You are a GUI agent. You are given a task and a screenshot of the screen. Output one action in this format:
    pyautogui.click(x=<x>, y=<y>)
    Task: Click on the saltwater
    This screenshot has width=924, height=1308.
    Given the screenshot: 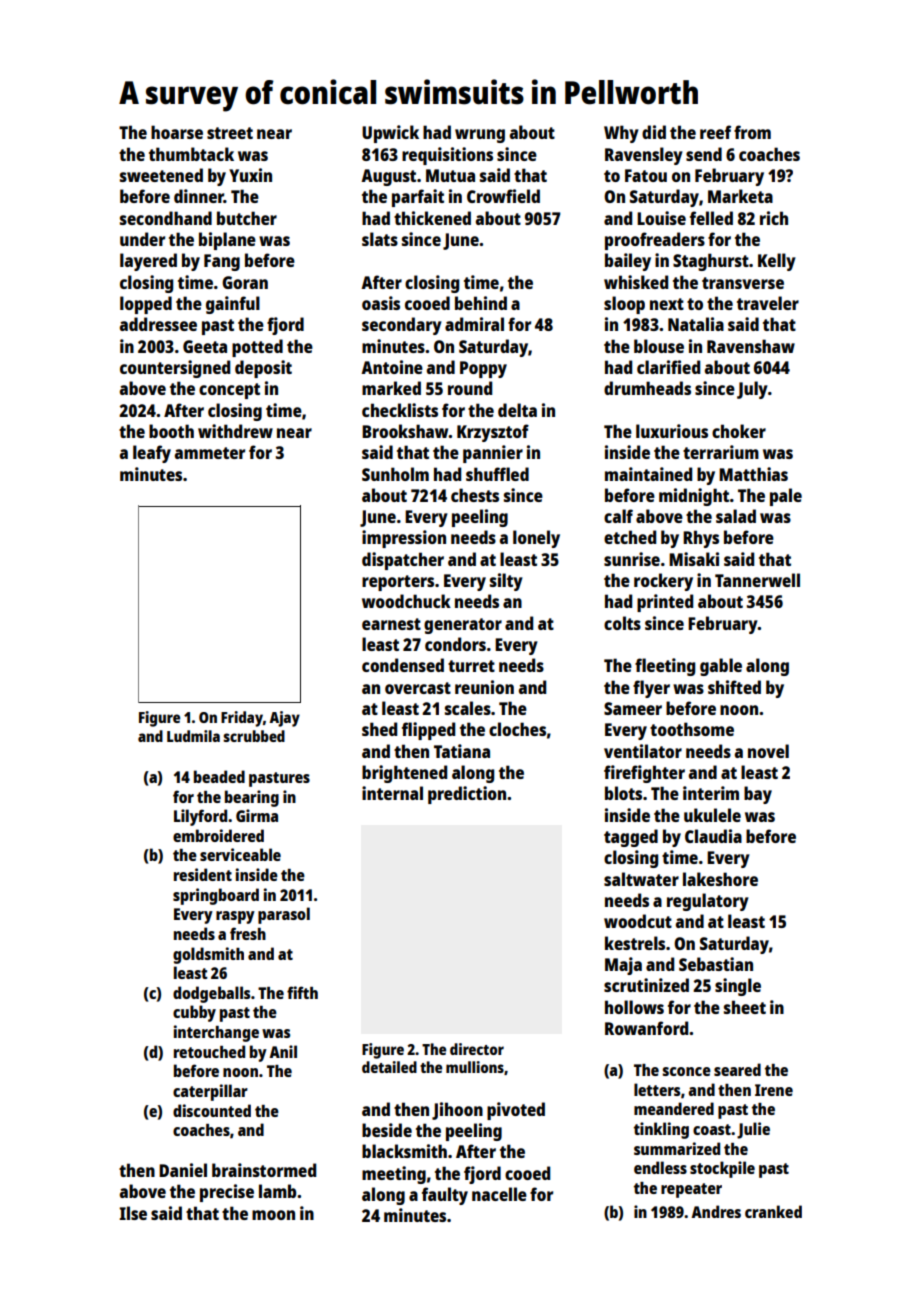 What is the action you would take?
    pyautogui.click(x=641, y=879)
